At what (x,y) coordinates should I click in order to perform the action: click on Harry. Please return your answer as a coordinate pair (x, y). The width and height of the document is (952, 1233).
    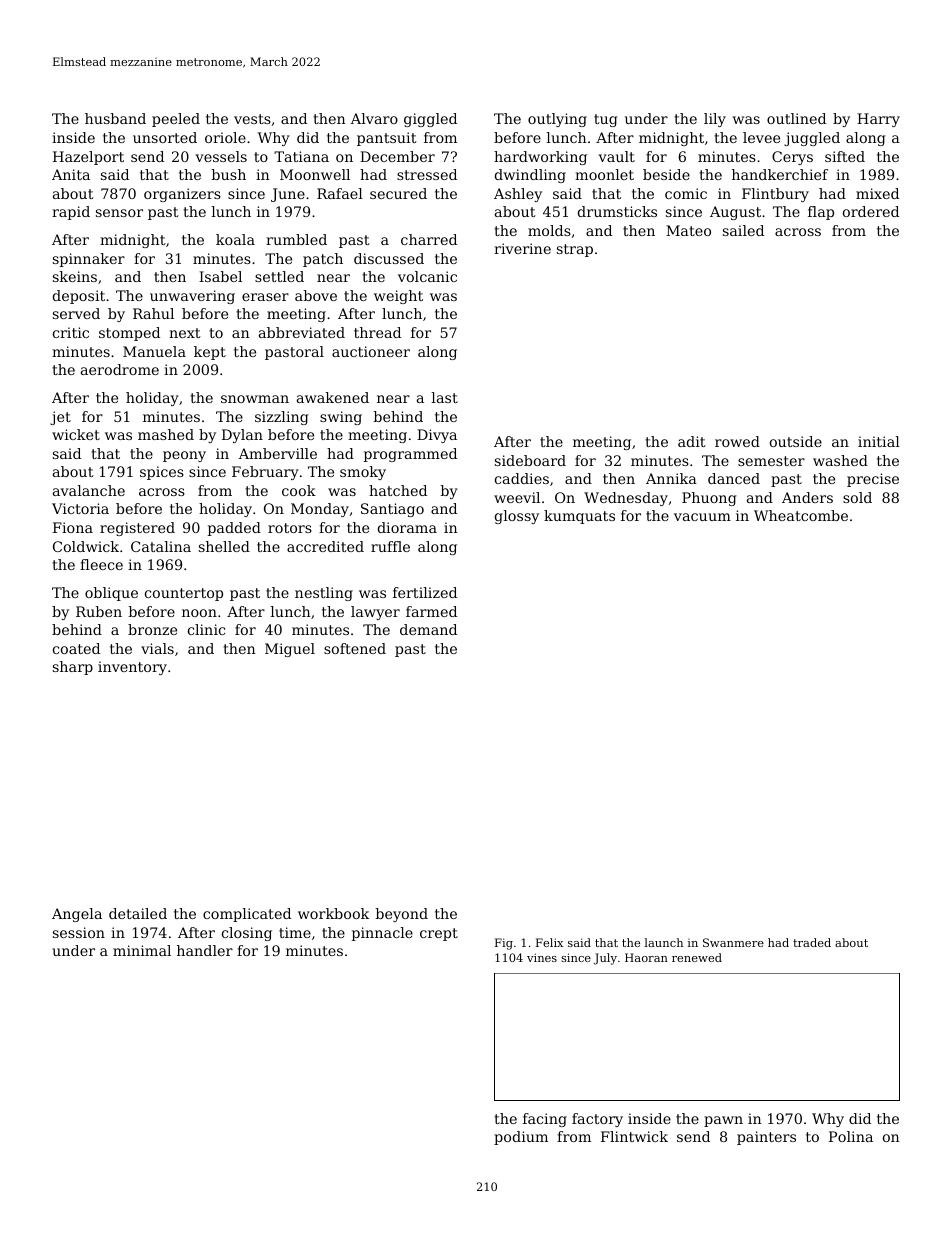
    Looking at the image, I should click on (878, 120).
